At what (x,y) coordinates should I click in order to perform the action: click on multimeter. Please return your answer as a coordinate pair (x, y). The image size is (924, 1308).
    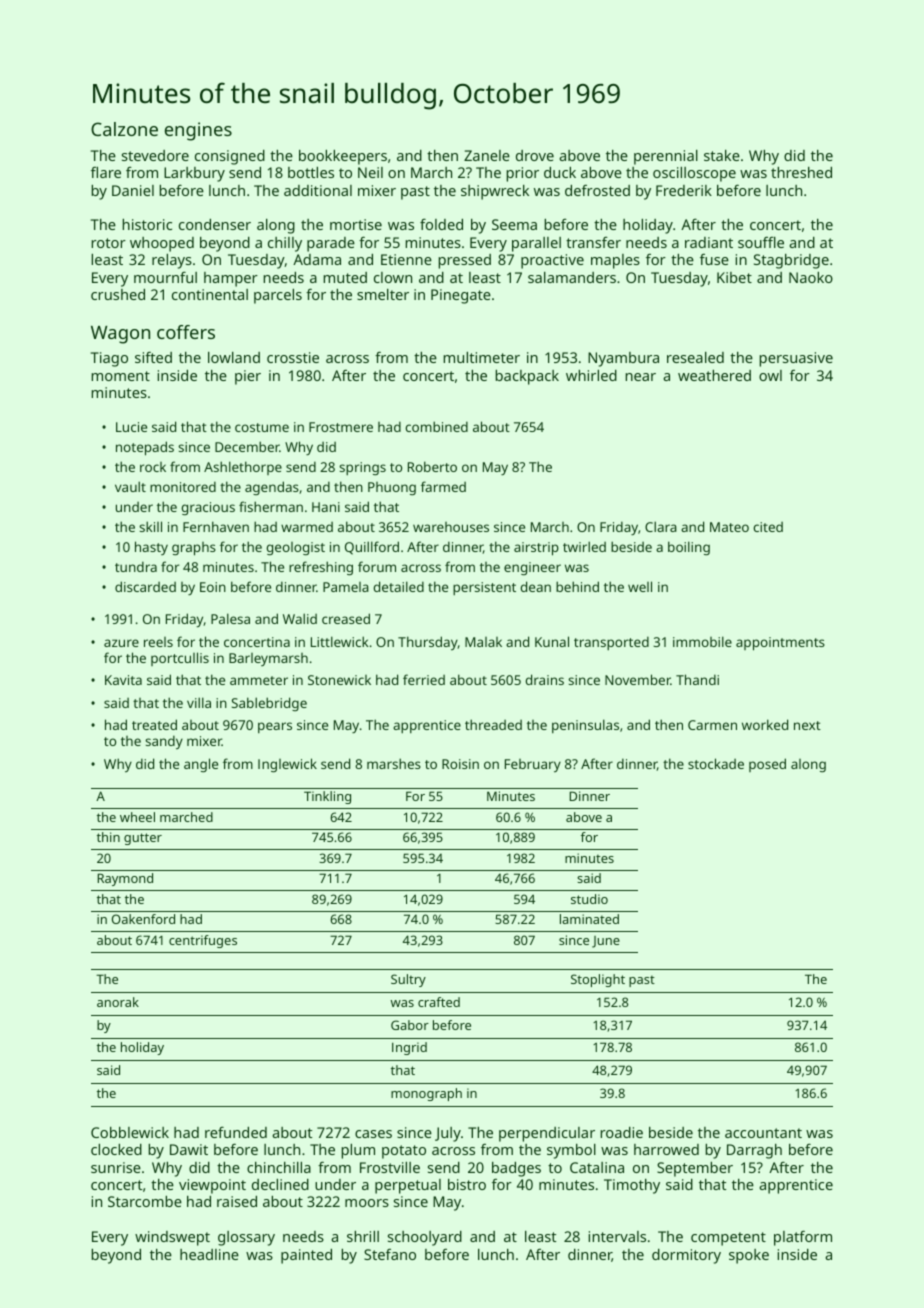
    Looking at the image, I should click on (482, 357).
